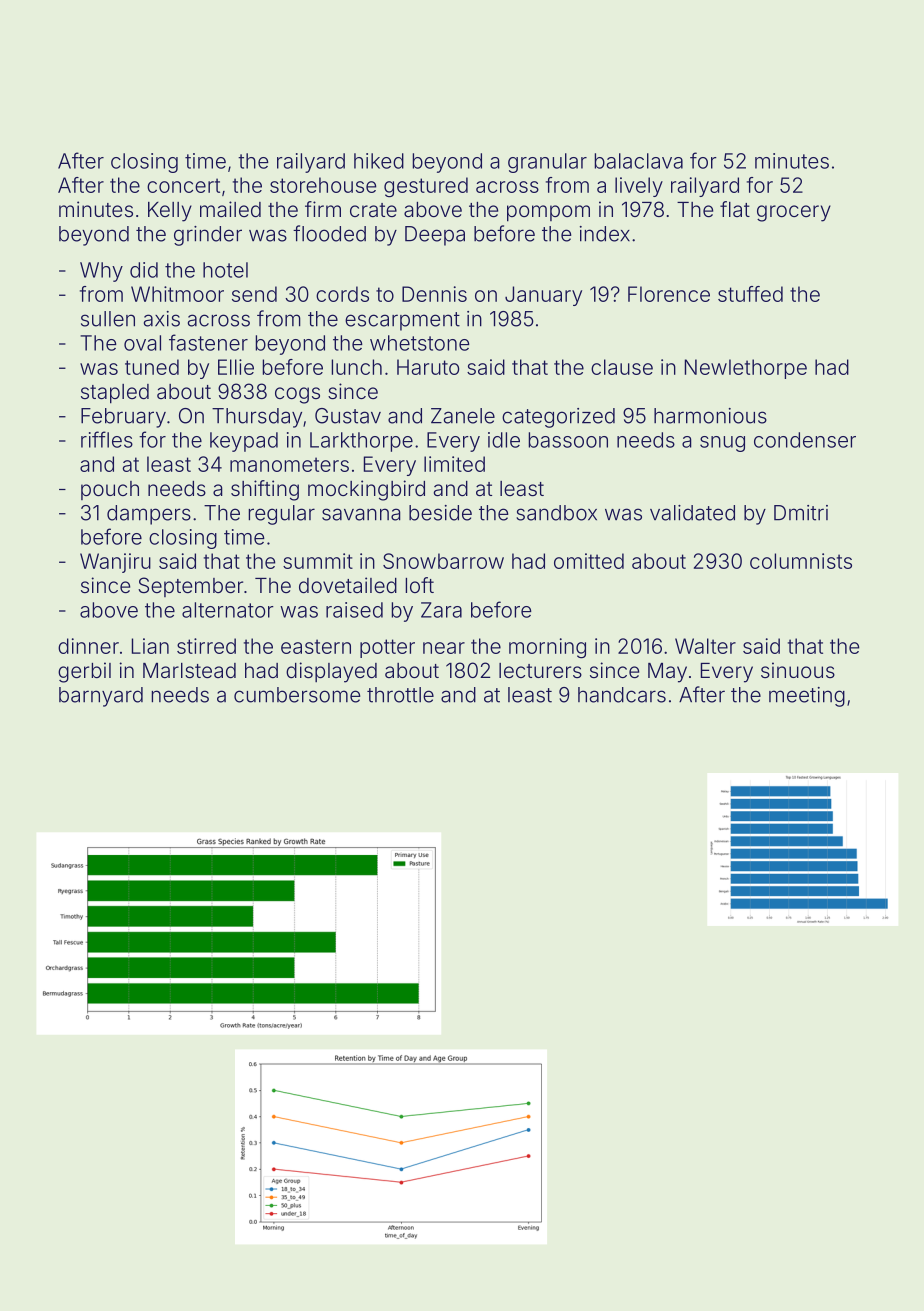 This document has width=924, height=1311. I want to click on condenser, so click(805, 440).
